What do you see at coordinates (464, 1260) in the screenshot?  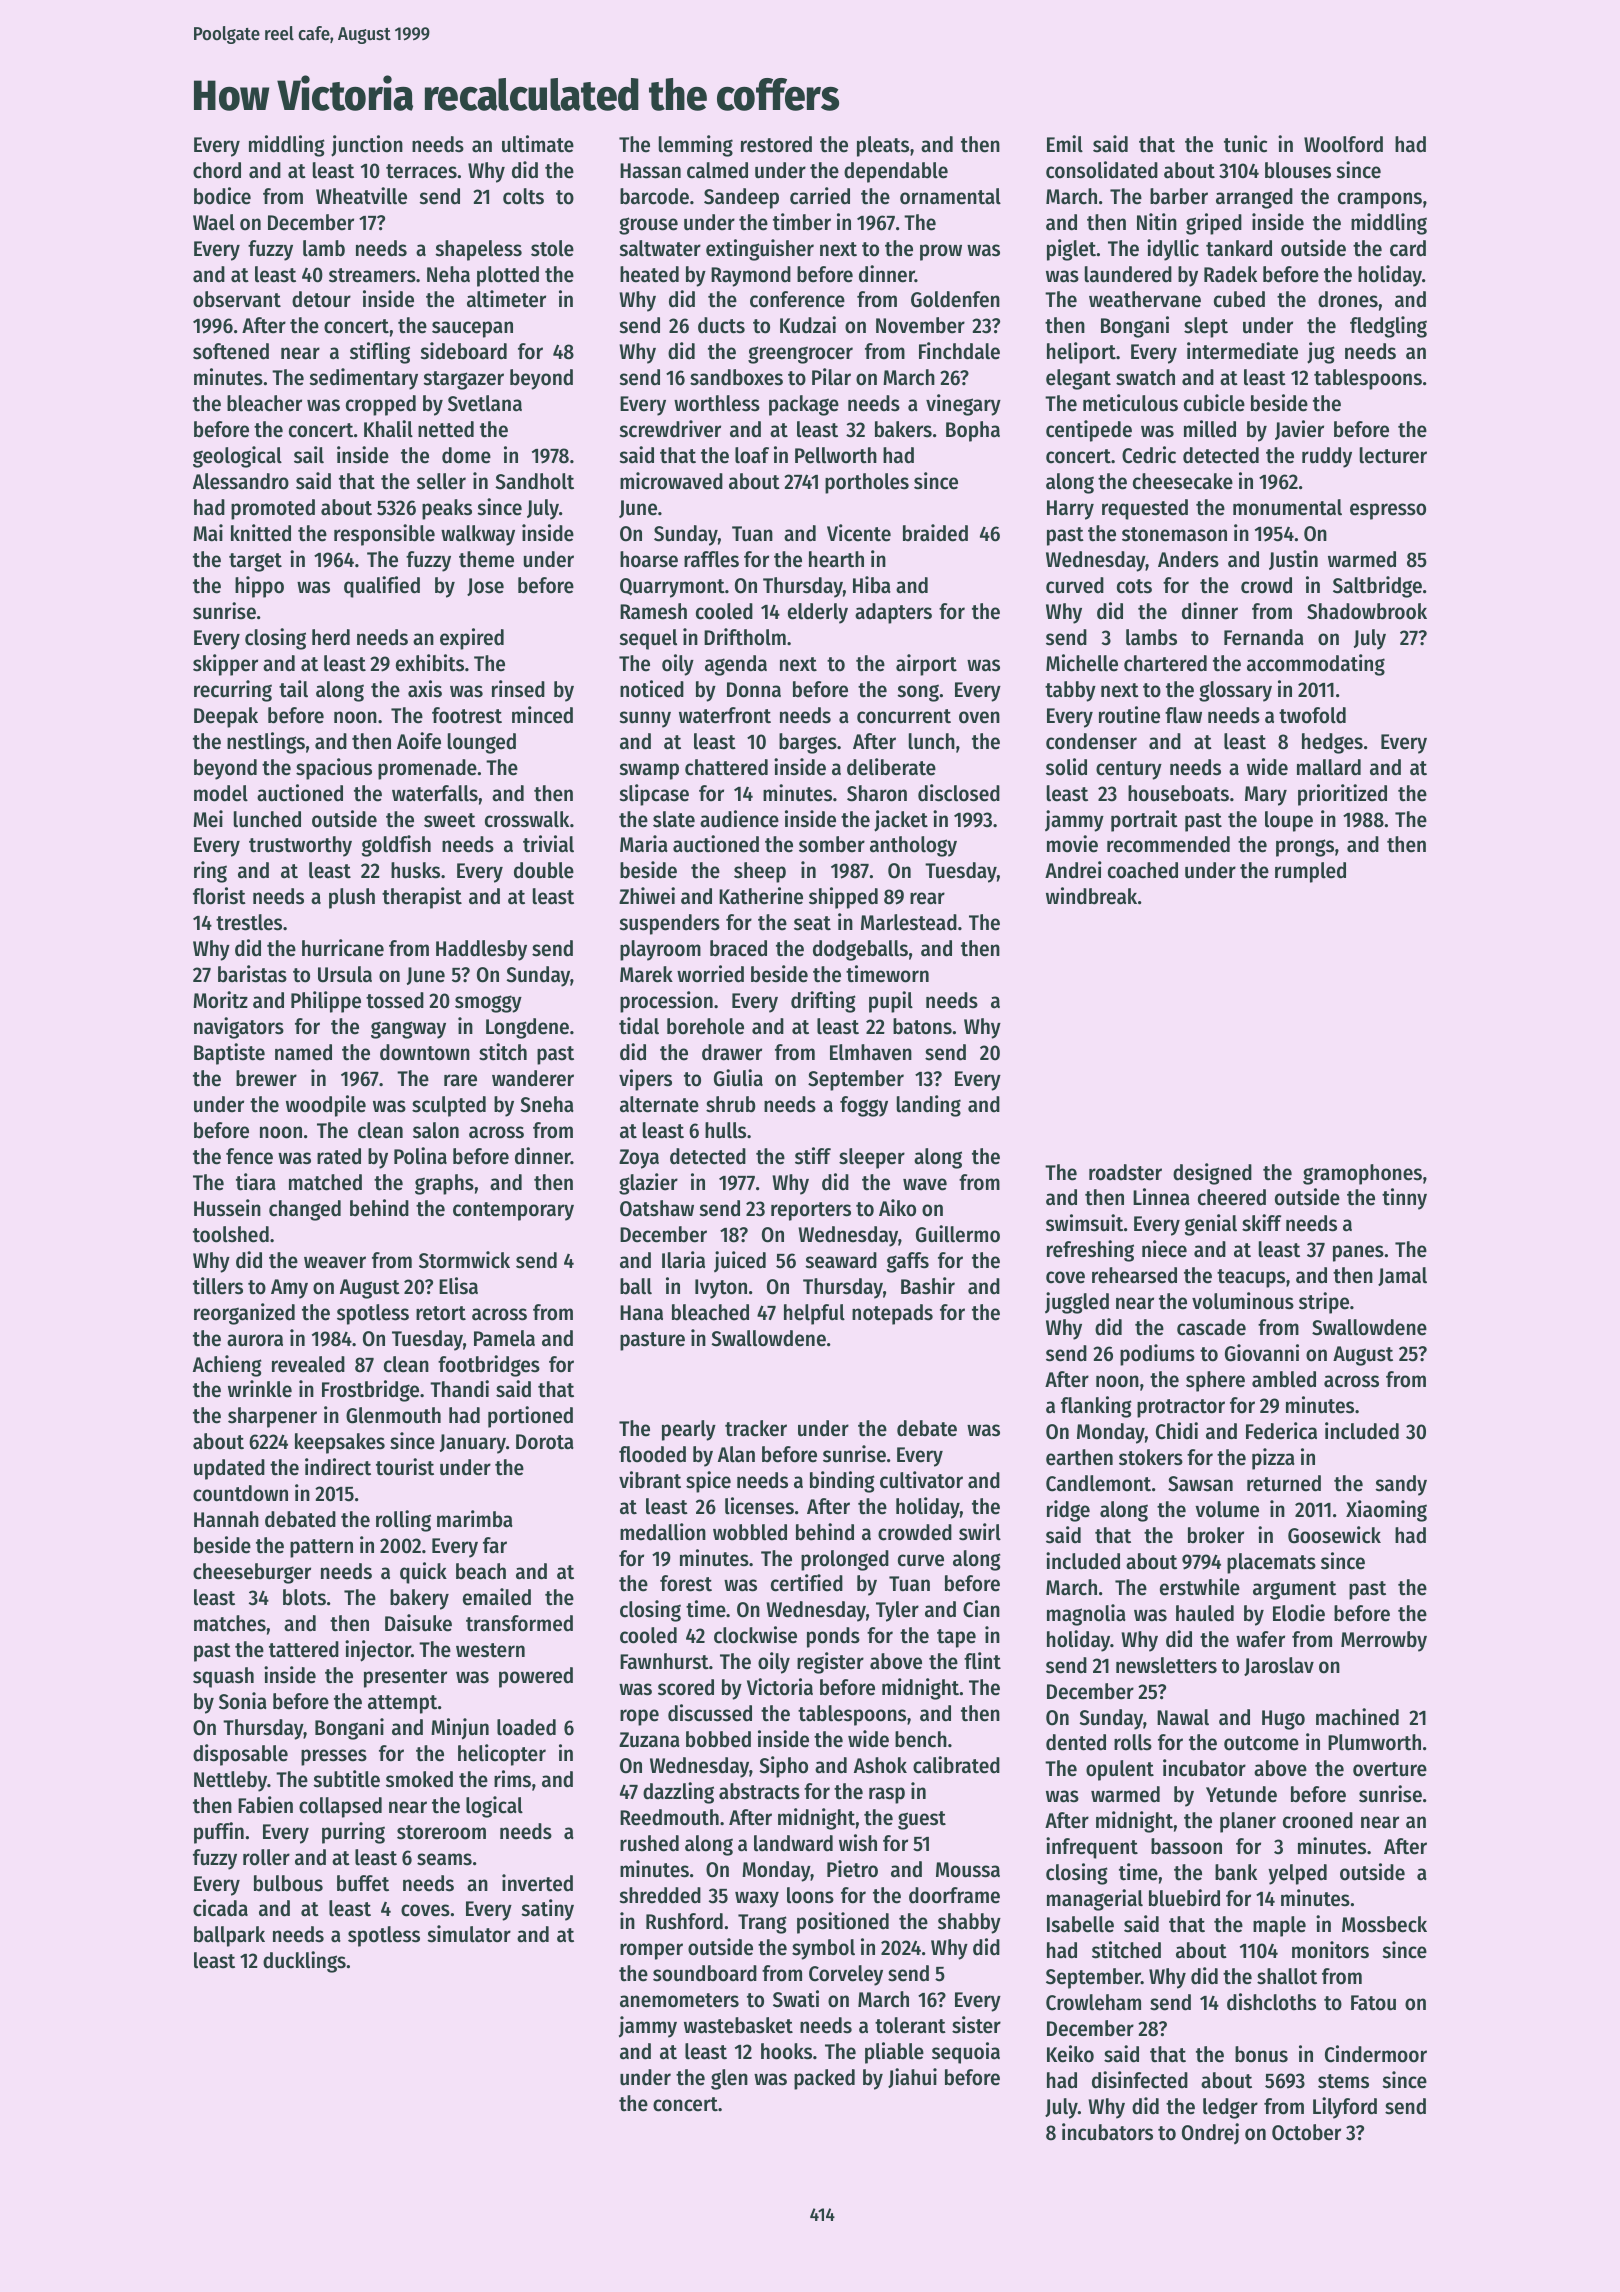 I see `Stormwick` at bounding box center [464, 1260].
